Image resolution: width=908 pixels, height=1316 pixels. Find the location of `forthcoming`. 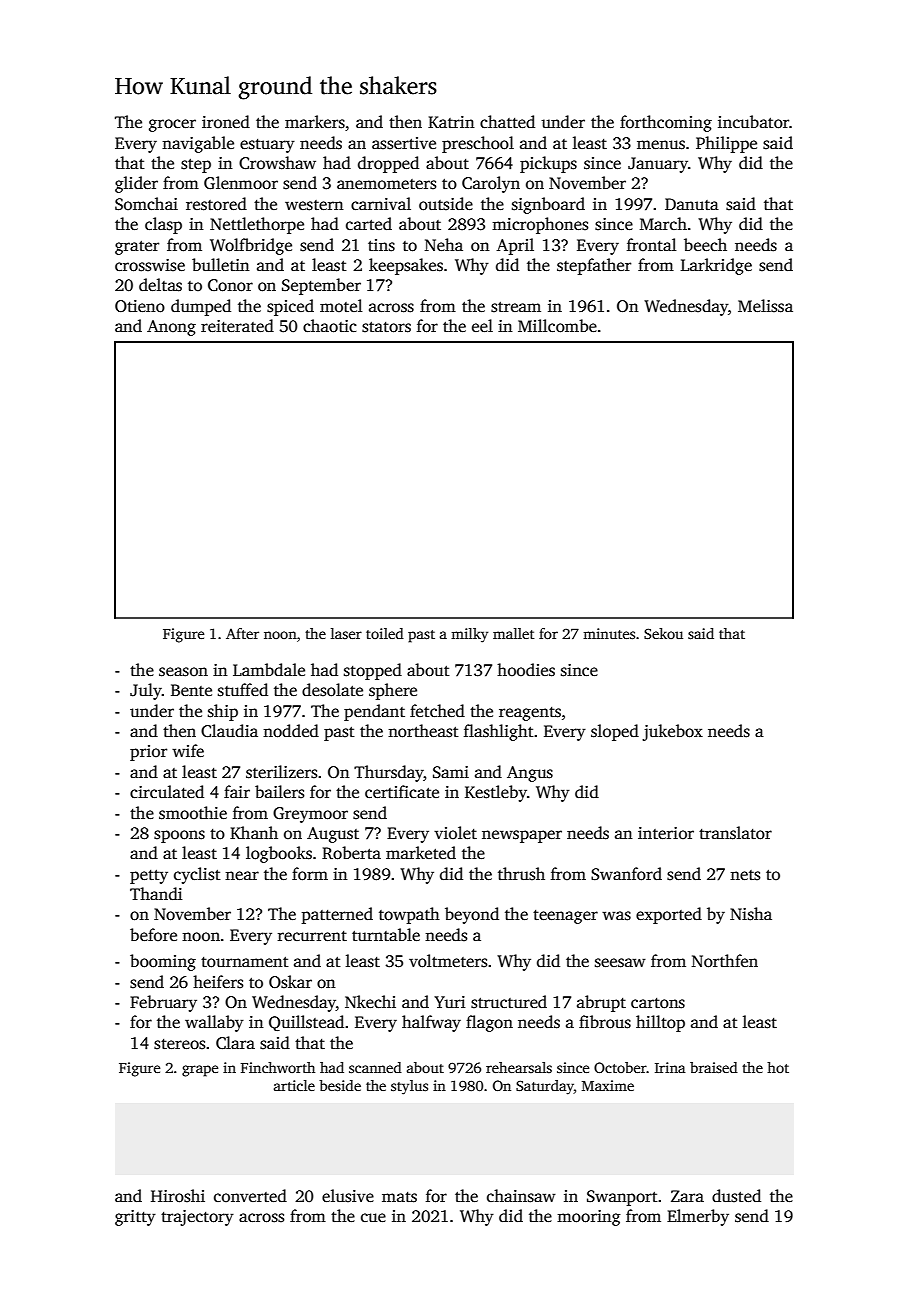

forthcoming is located at coordinates (666, 123).
